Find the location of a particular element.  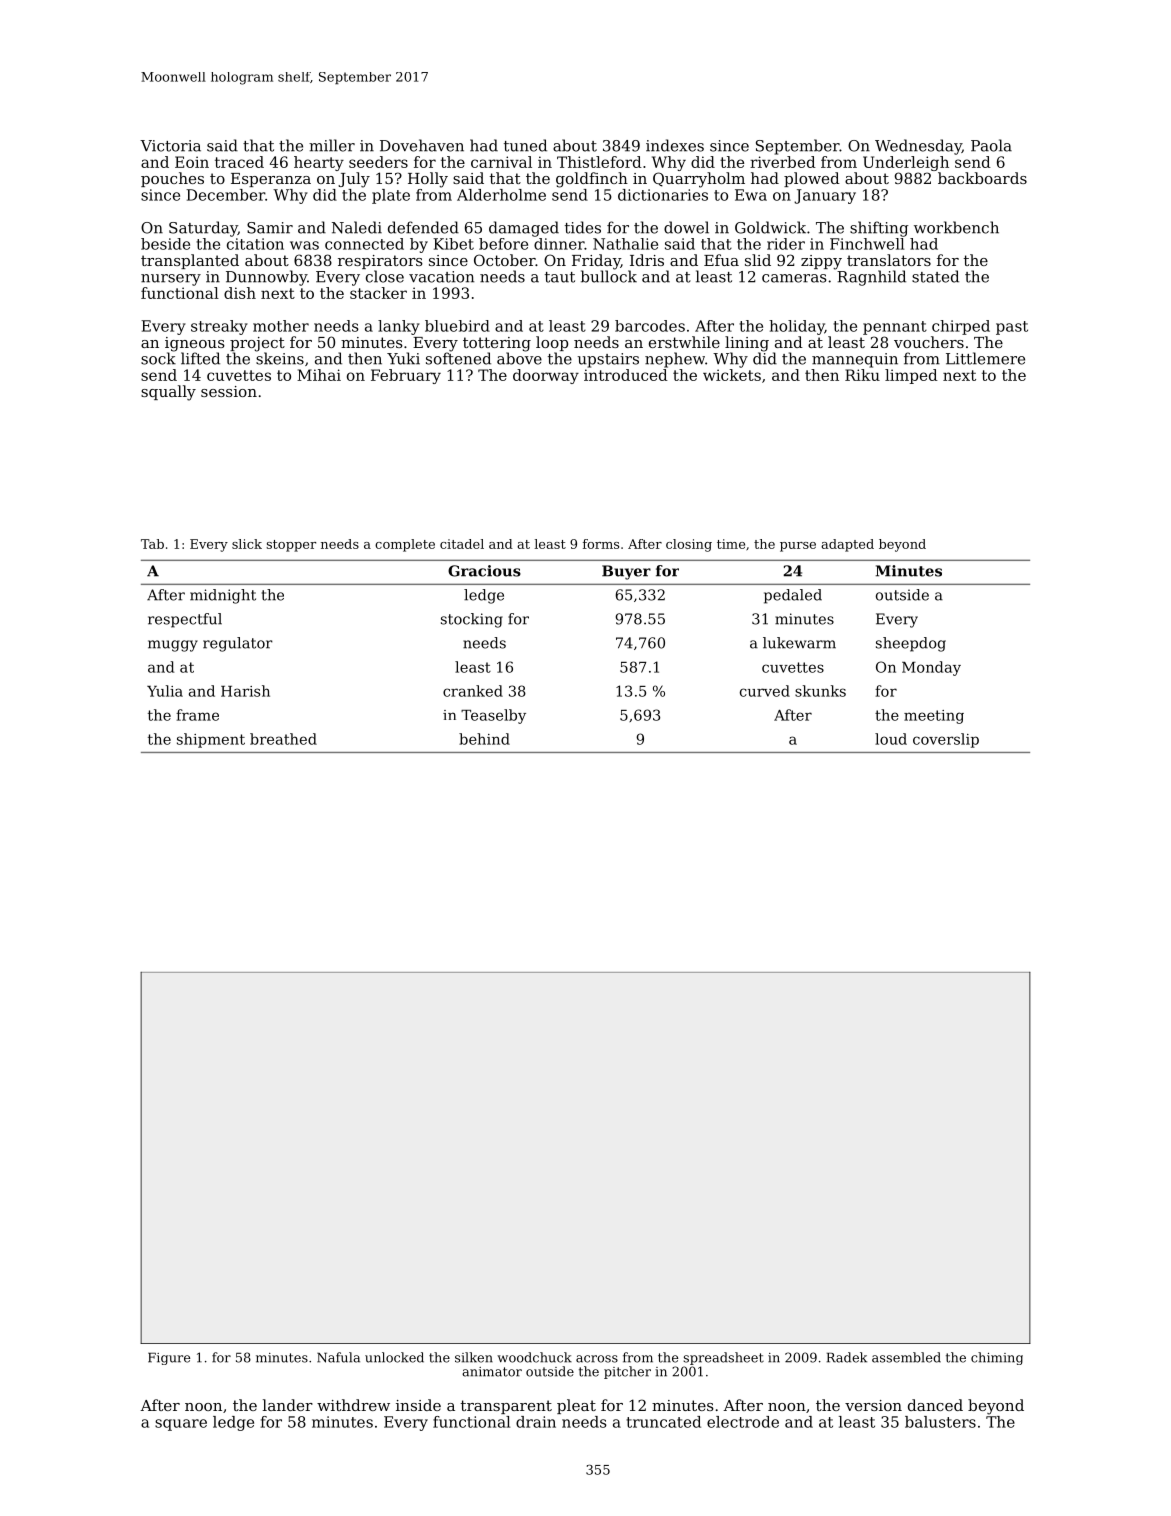

coverslip is located at coordinates (946, 740).
